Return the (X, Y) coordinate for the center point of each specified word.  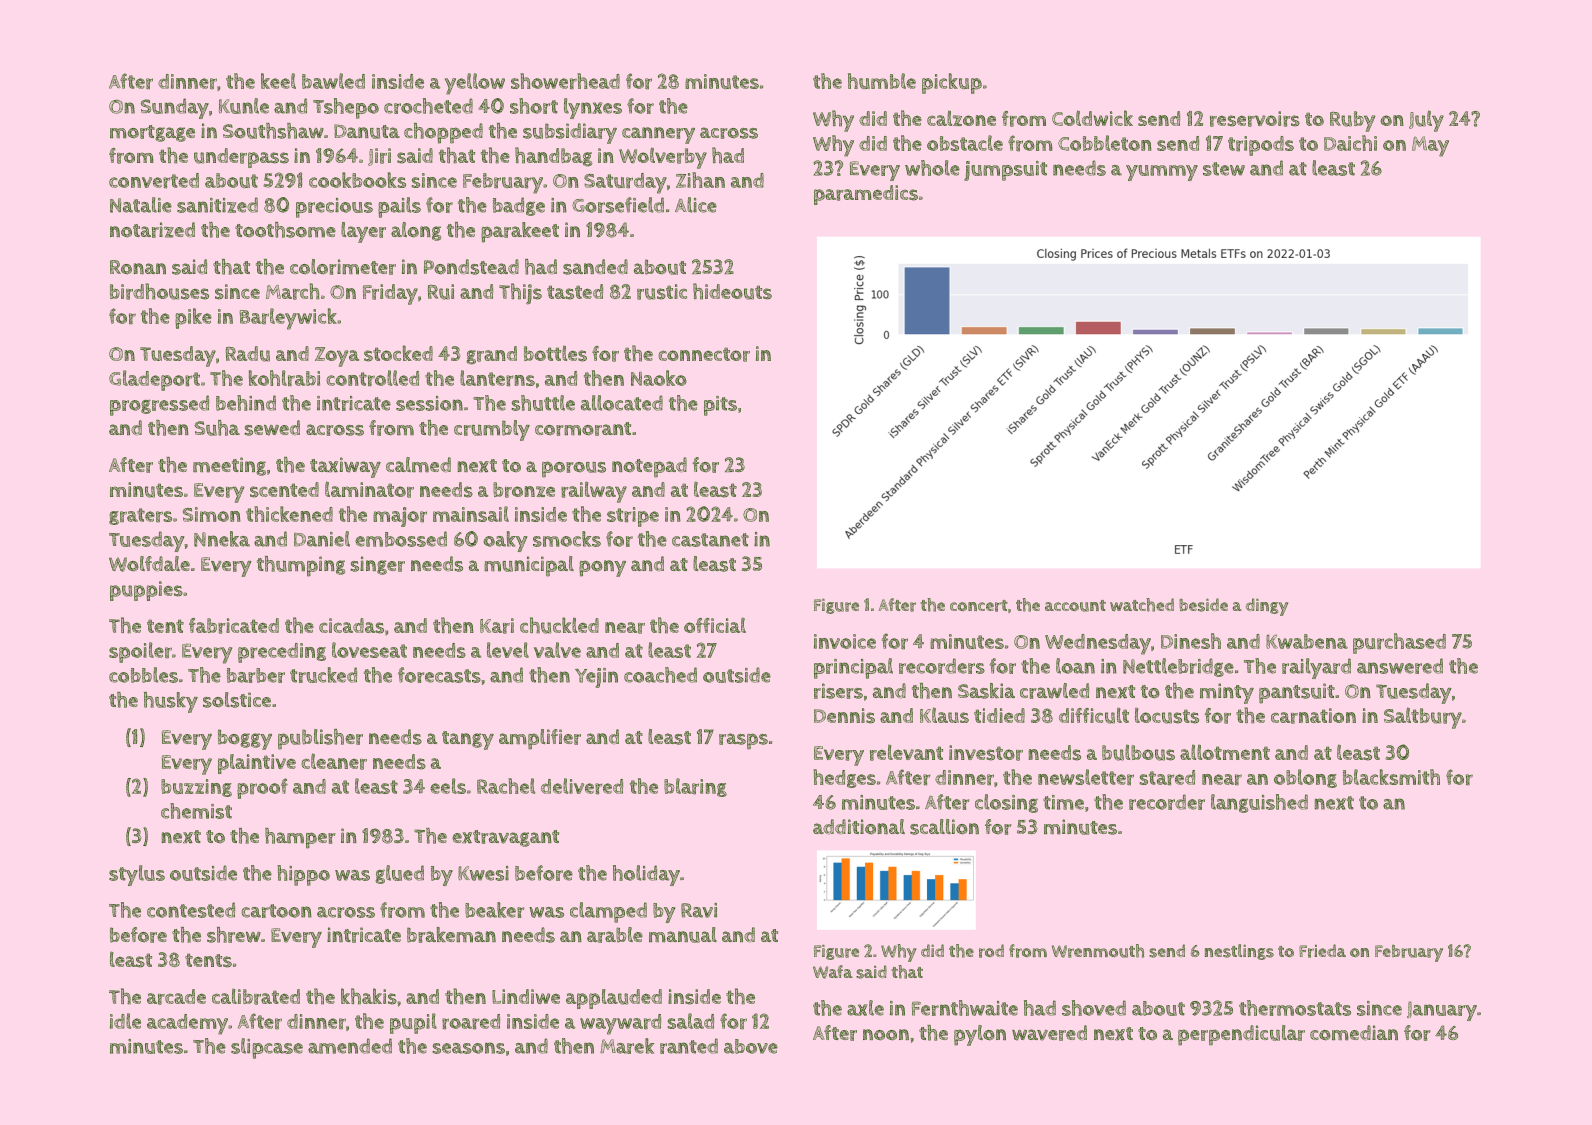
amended (350, 1046)
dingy (1267, 607)
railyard (1316, 668)
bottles (555, 353)
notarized (152, 230)
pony (602, 568)
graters (140, 516)
